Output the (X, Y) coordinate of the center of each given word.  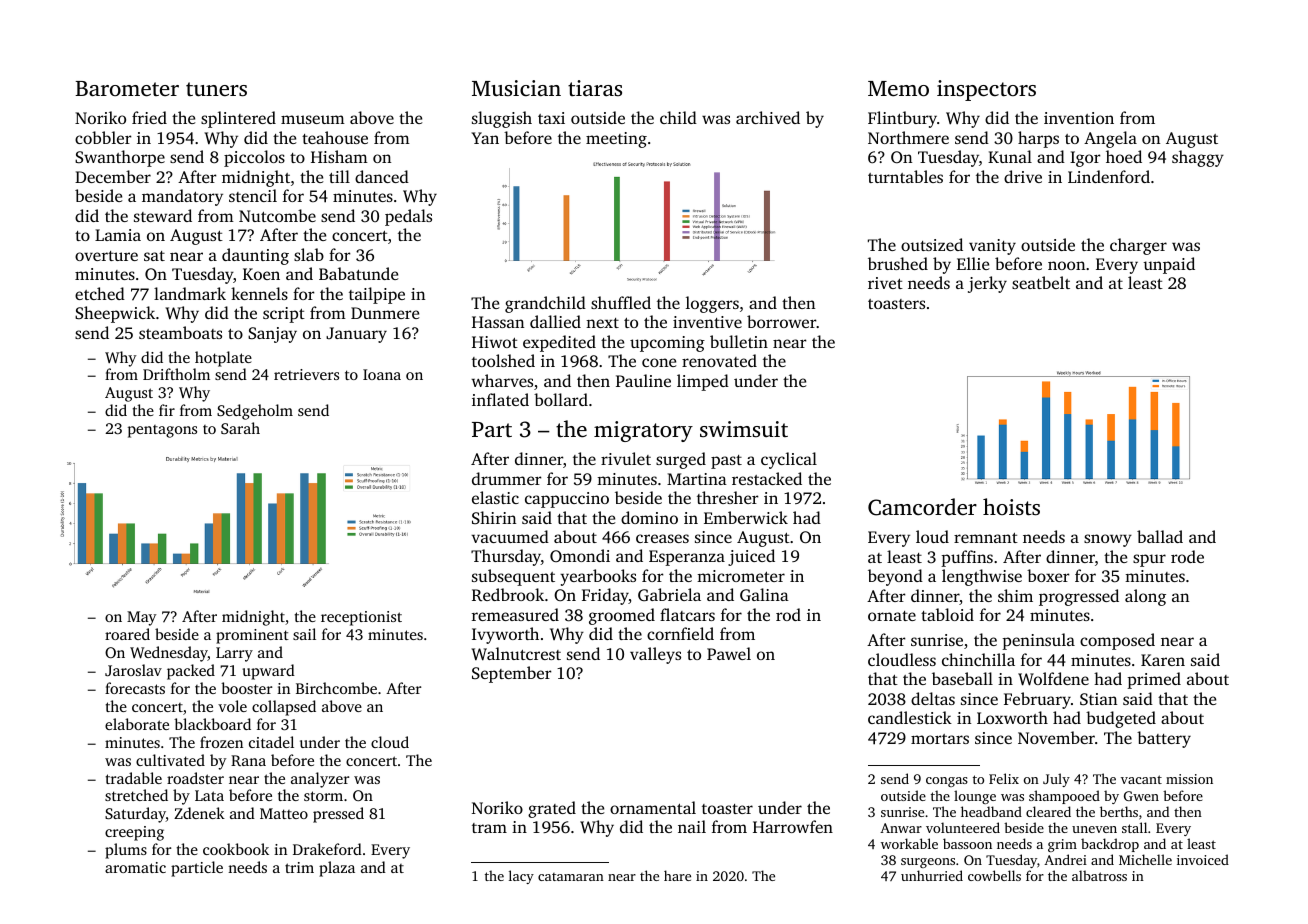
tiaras (595, 88)
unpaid (1169, 265)
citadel (271, 742)
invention (1079, 118)
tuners (216, 89)
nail (692, 826)
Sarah (240, 428)
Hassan (498, 322)
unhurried (932, 875)
